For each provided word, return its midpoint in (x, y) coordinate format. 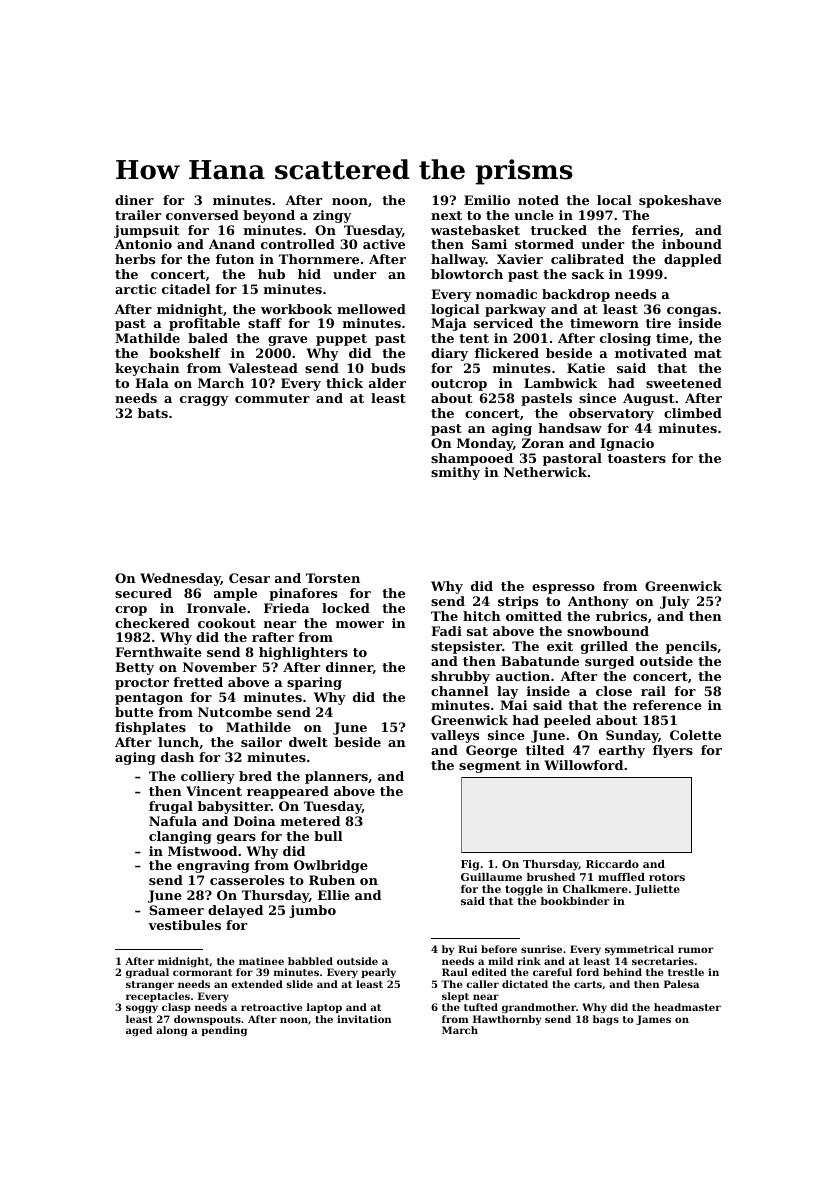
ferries (655, 230)
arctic (135, 289)
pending (224, 1031)
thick (344, 383)
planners (336, 777)
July (675, 602)
